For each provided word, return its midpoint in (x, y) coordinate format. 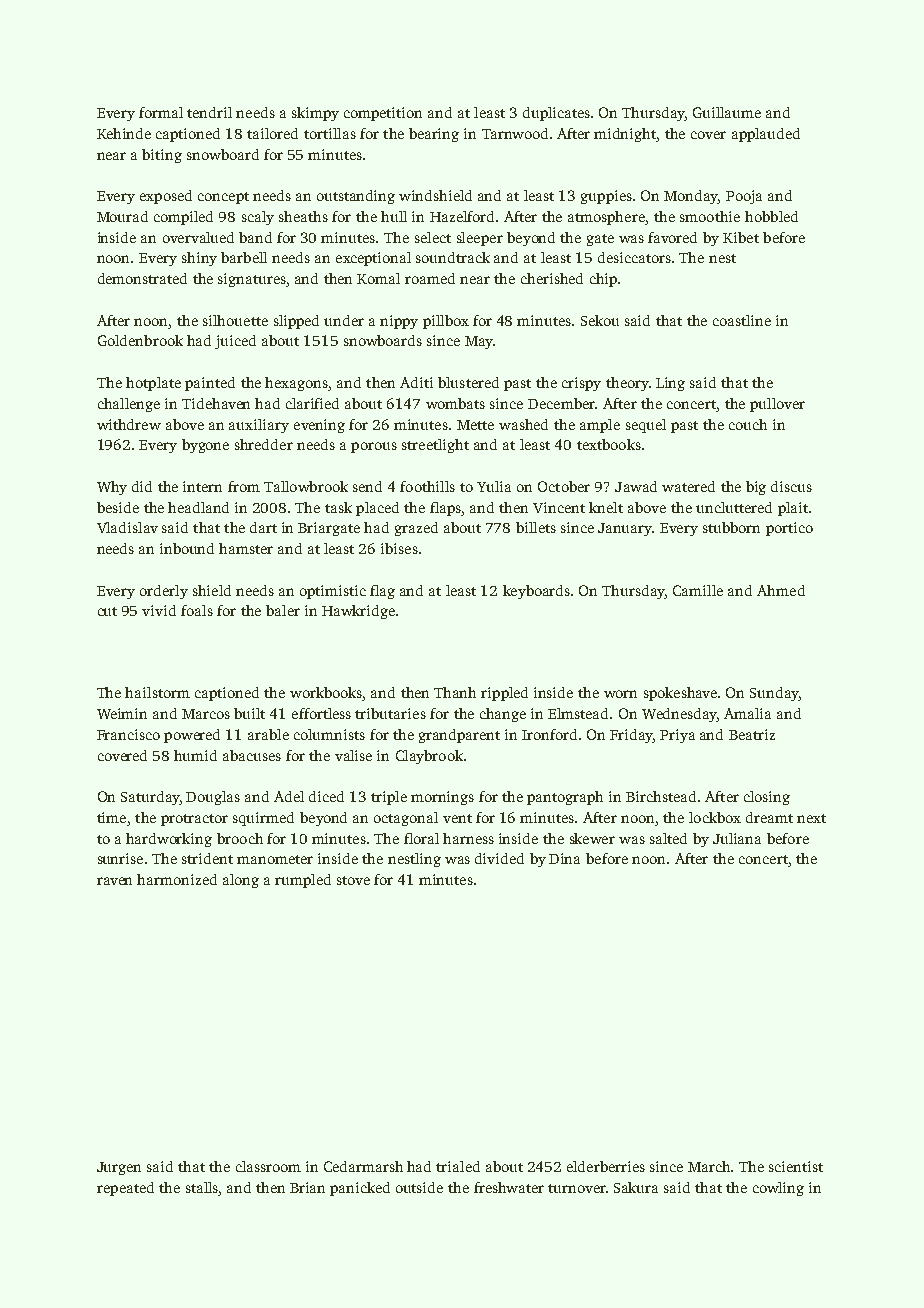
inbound (187, 548)
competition (383, 114)
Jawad (636, 486)
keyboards (536, 592)
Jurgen (119, 1168)
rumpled (303, 881)
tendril (209, 112)
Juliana (737, 838)
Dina (564, 858)
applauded (766, 135)
